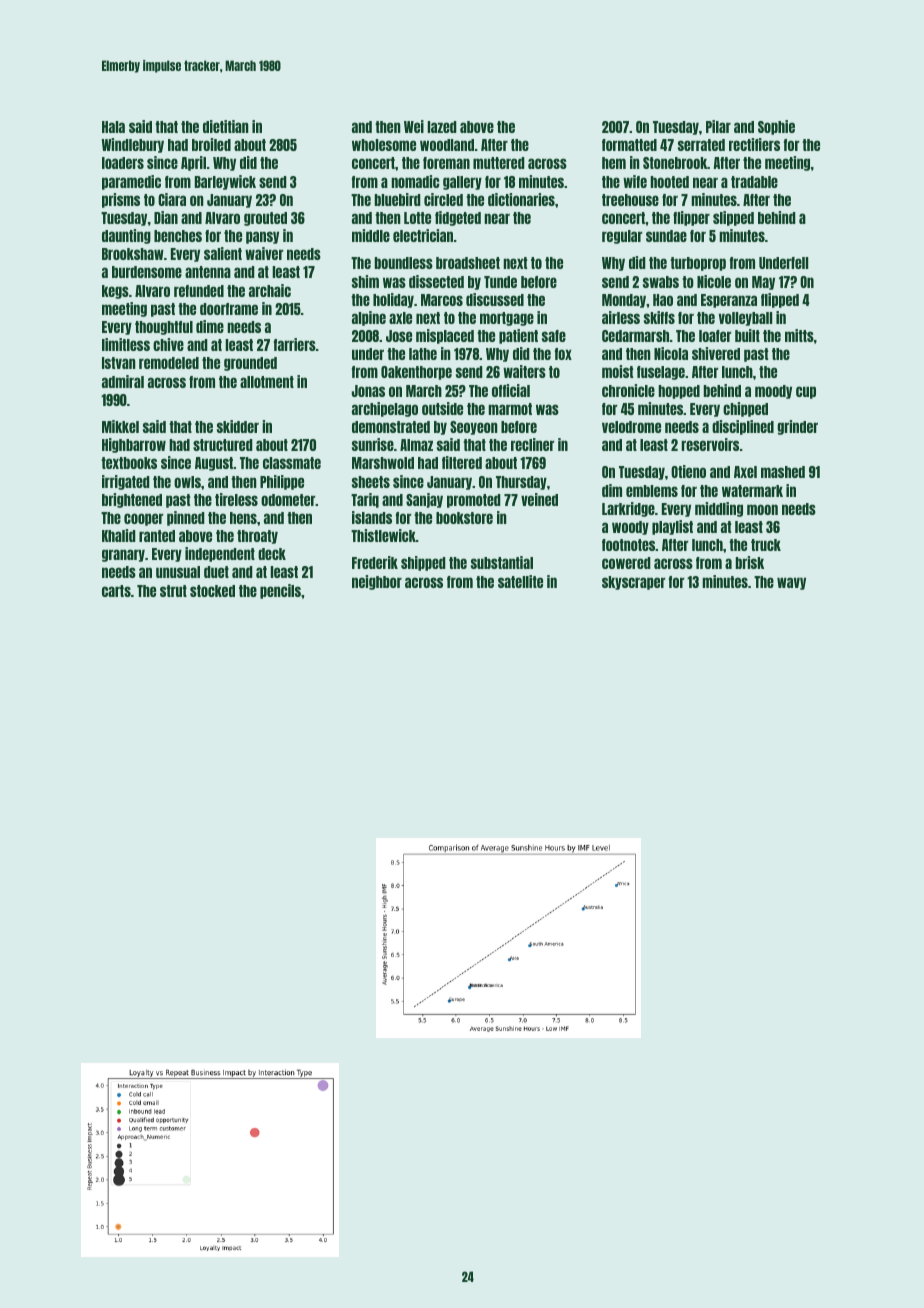 The image size is (924, 1308). I want to click on marmot, so click(510, 409).
